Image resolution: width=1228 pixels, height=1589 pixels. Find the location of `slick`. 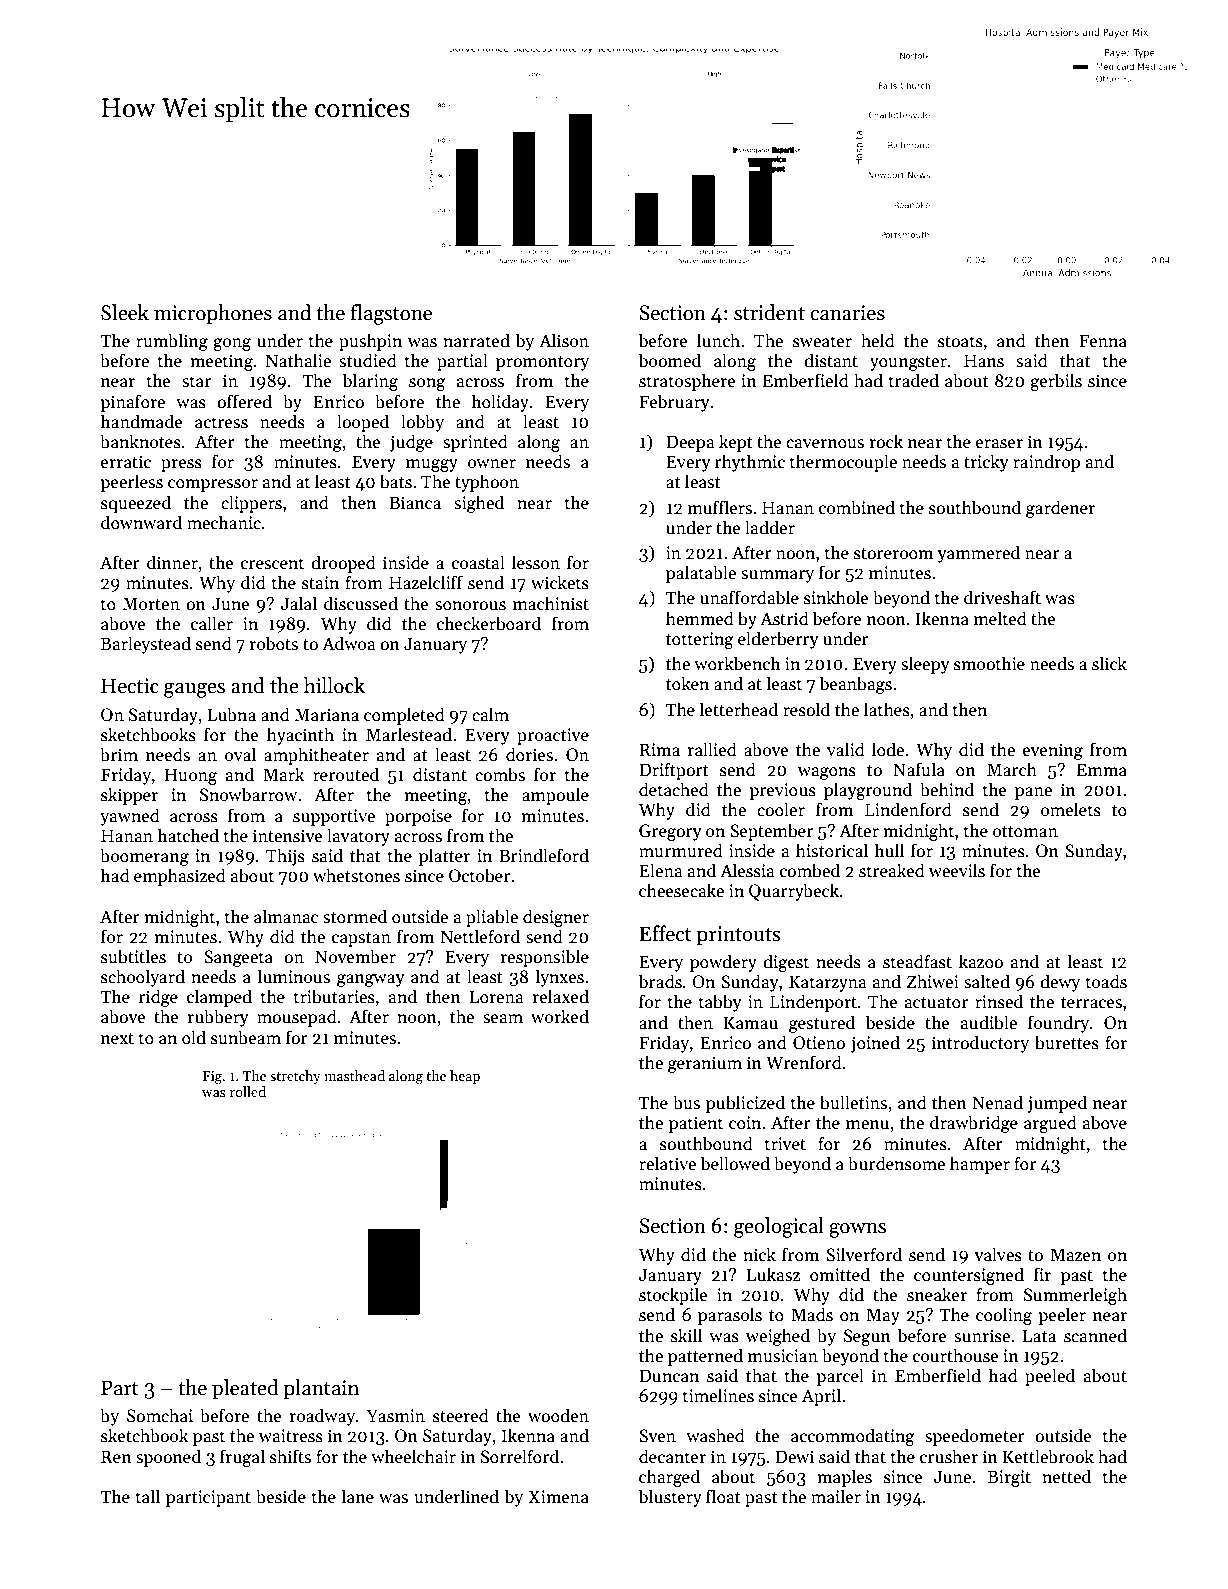

slick is located at coordinates (1109, 663).
